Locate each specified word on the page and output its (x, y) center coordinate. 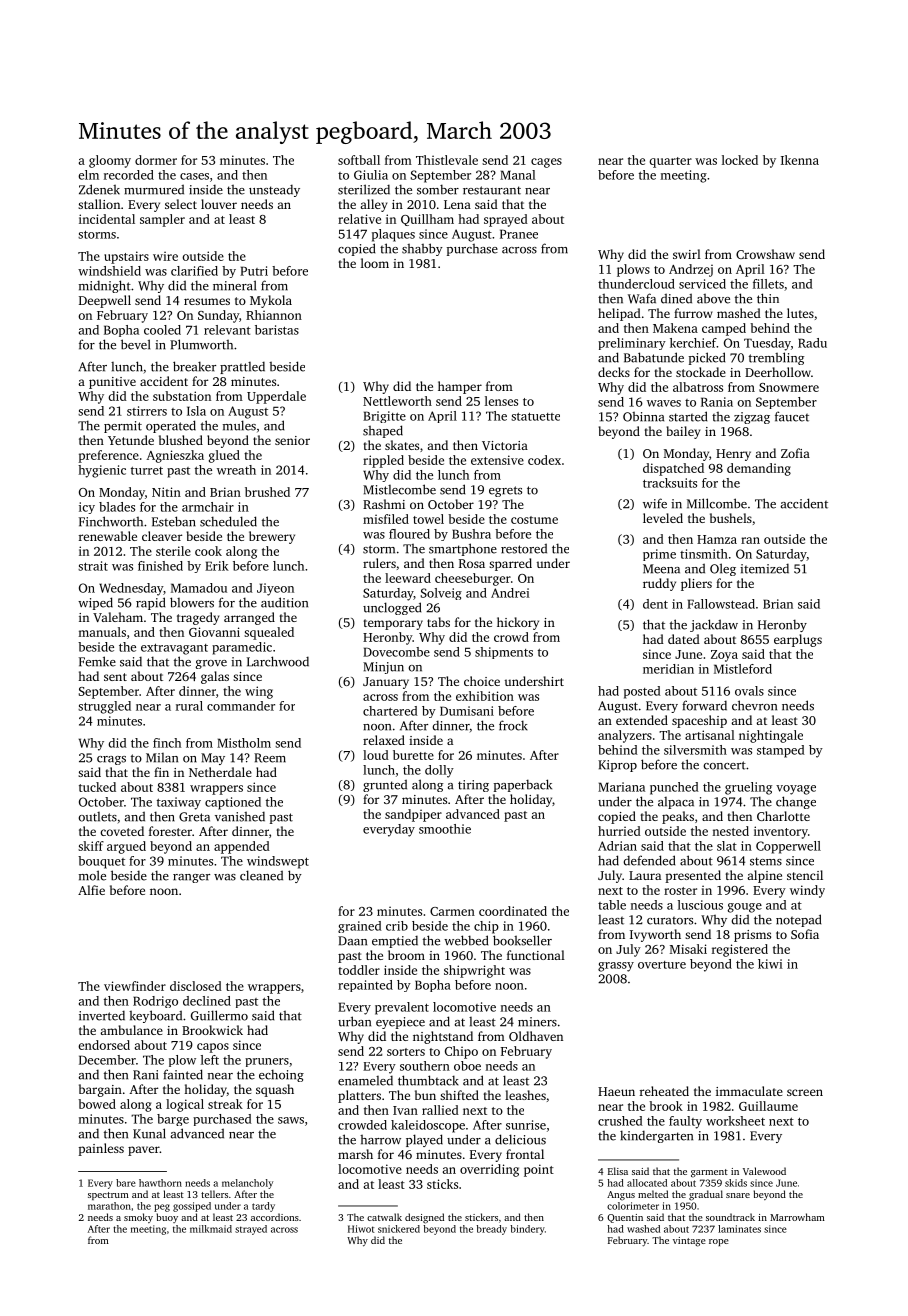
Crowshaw (765, 254)
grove (211, 664)
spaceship (699, 721)
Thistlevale (447, 160)
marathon (109, 1206)
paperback (523, 785)
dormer (156, 160)
